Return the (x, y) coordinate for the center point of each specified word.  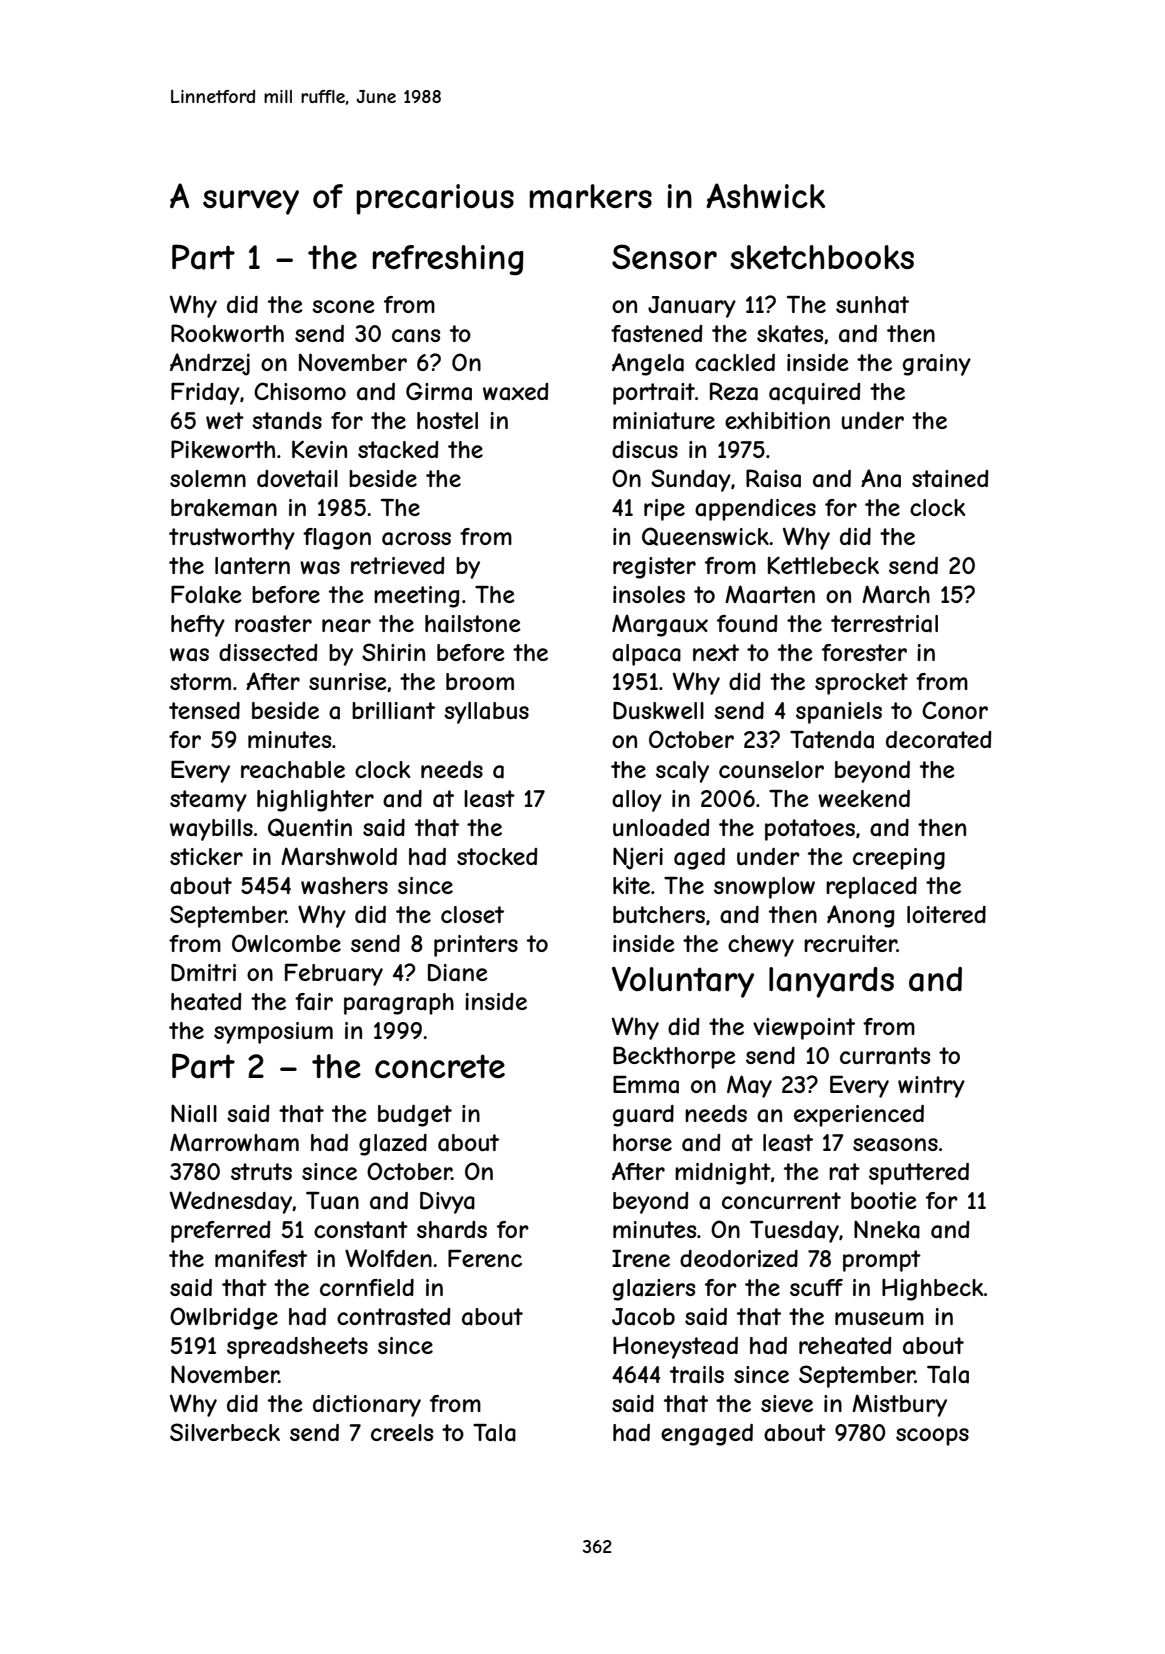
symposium (273, 1033)
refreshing (448, 260)
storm (200, 681)
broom (480, 681)
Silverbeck (225, 1432)
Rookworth (227, 333)
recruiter (850, 943)
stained (950, 479)
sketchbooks (822, 257)
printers (476, 946)
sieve (787, 1403)
